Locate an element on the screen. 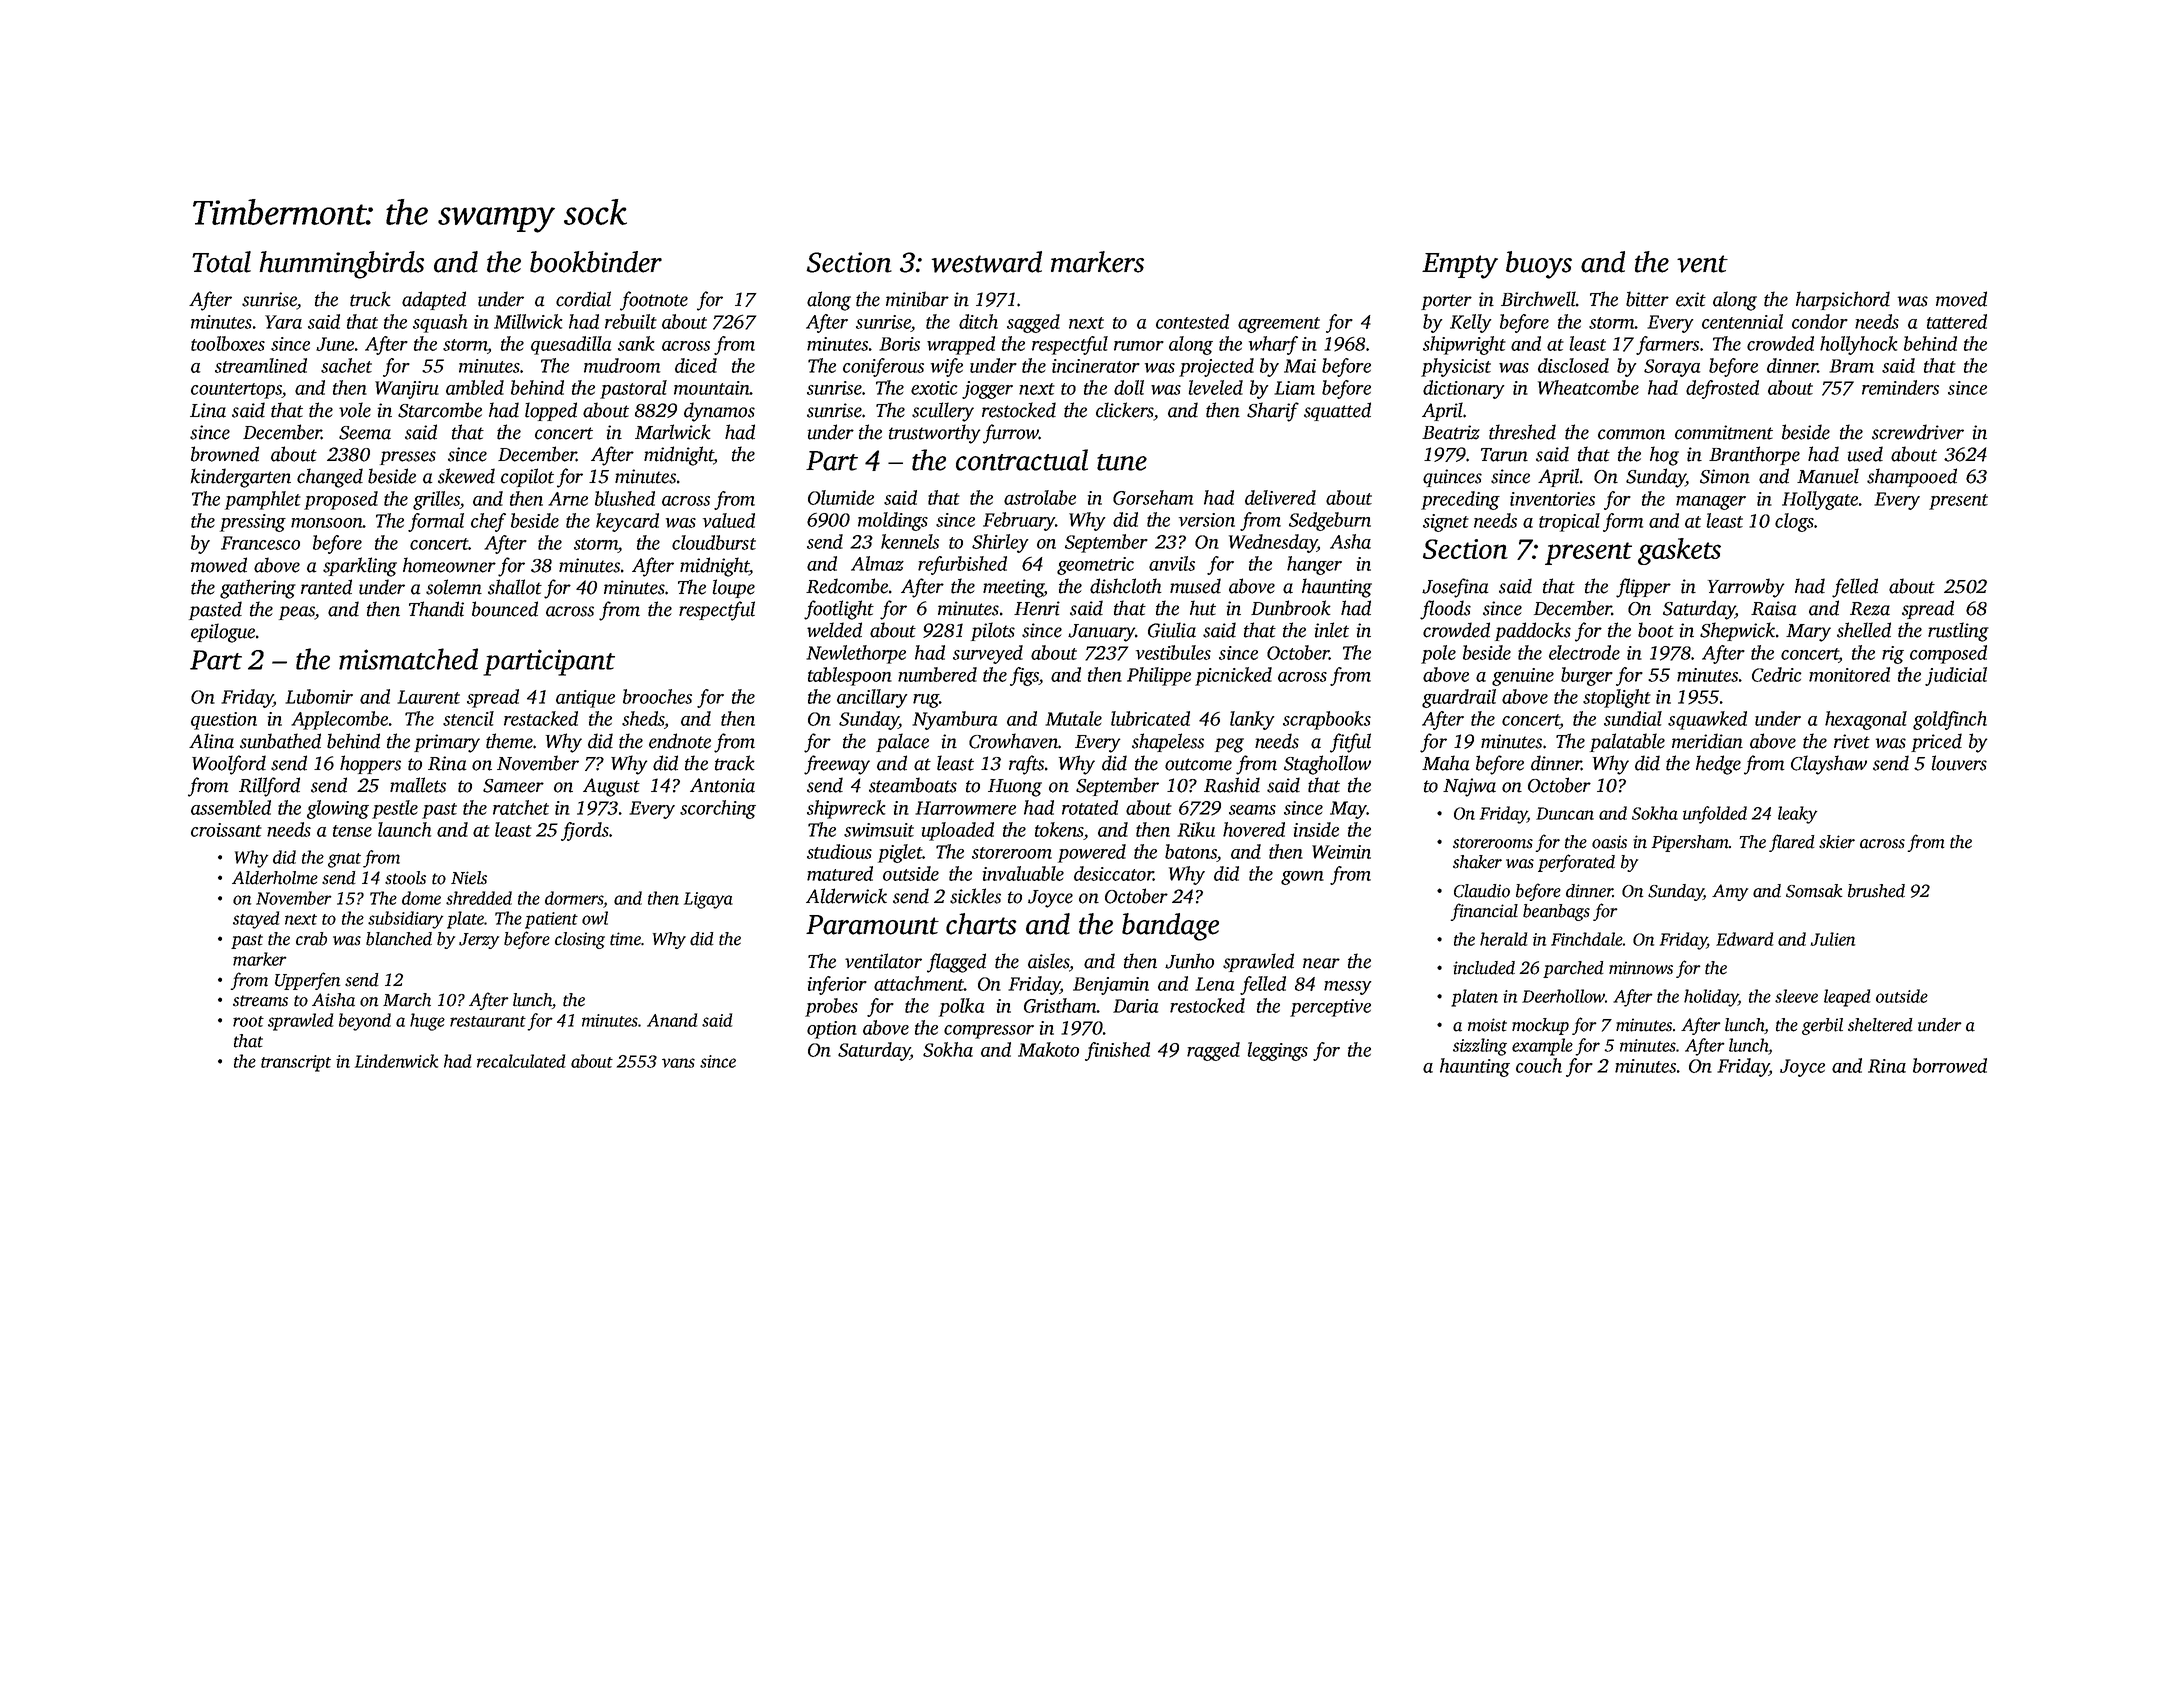 Image resolution: width=2178 pixels, height=1683 pixels. transcript is located at coordinates (296, 1063).
